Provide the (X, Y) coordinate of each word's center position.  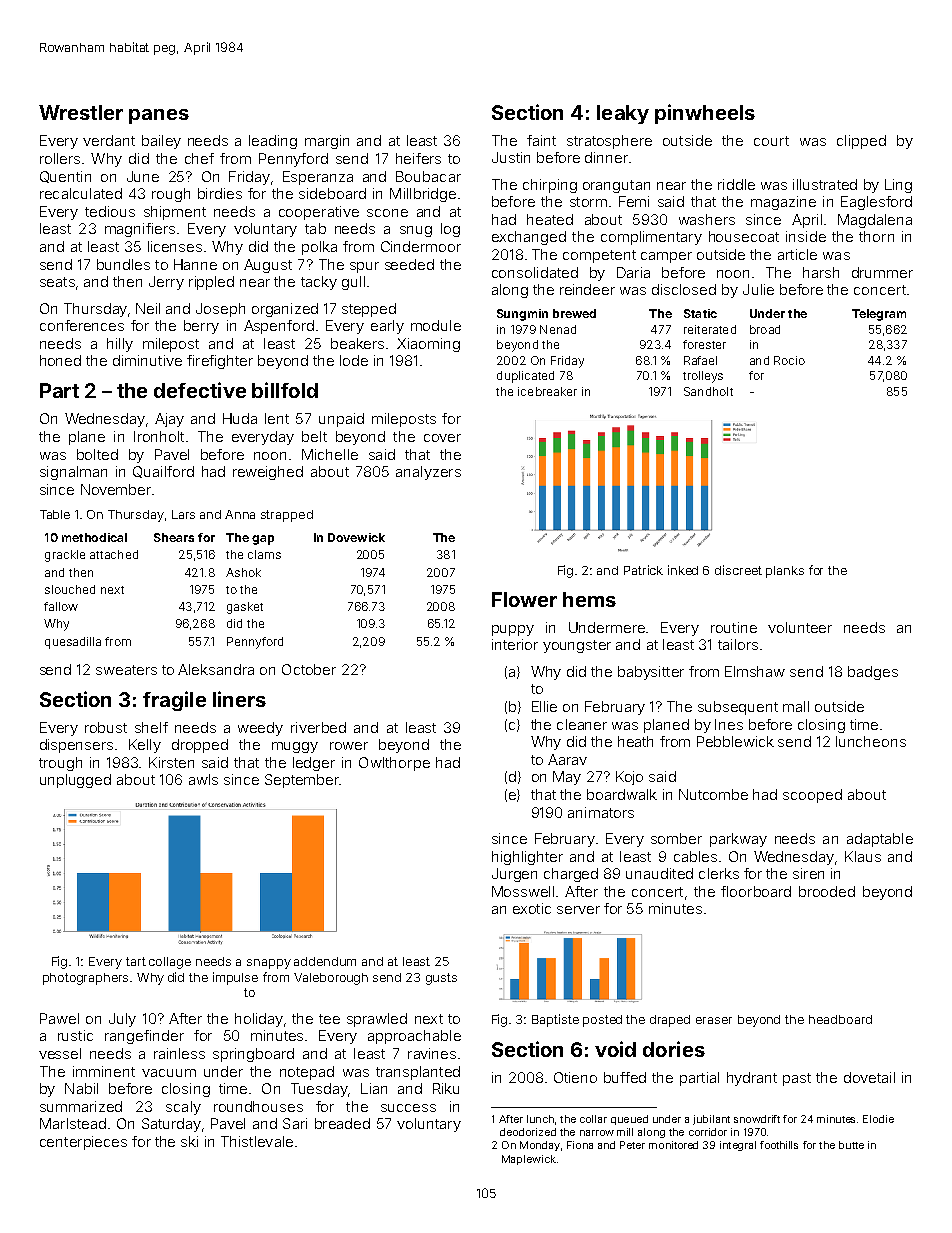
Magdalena (875, 221)
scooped (812, 796)
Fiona (580, 1145)
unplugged (75, 781)
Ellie (544, 706)
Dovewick (356, 537)
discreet (738, 570)
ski (189, 1141)
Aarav (567, 759)
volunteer (800, 627)
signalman (73, 473)
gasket (245, 608)
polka (319, 248)
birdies (220, 193)
